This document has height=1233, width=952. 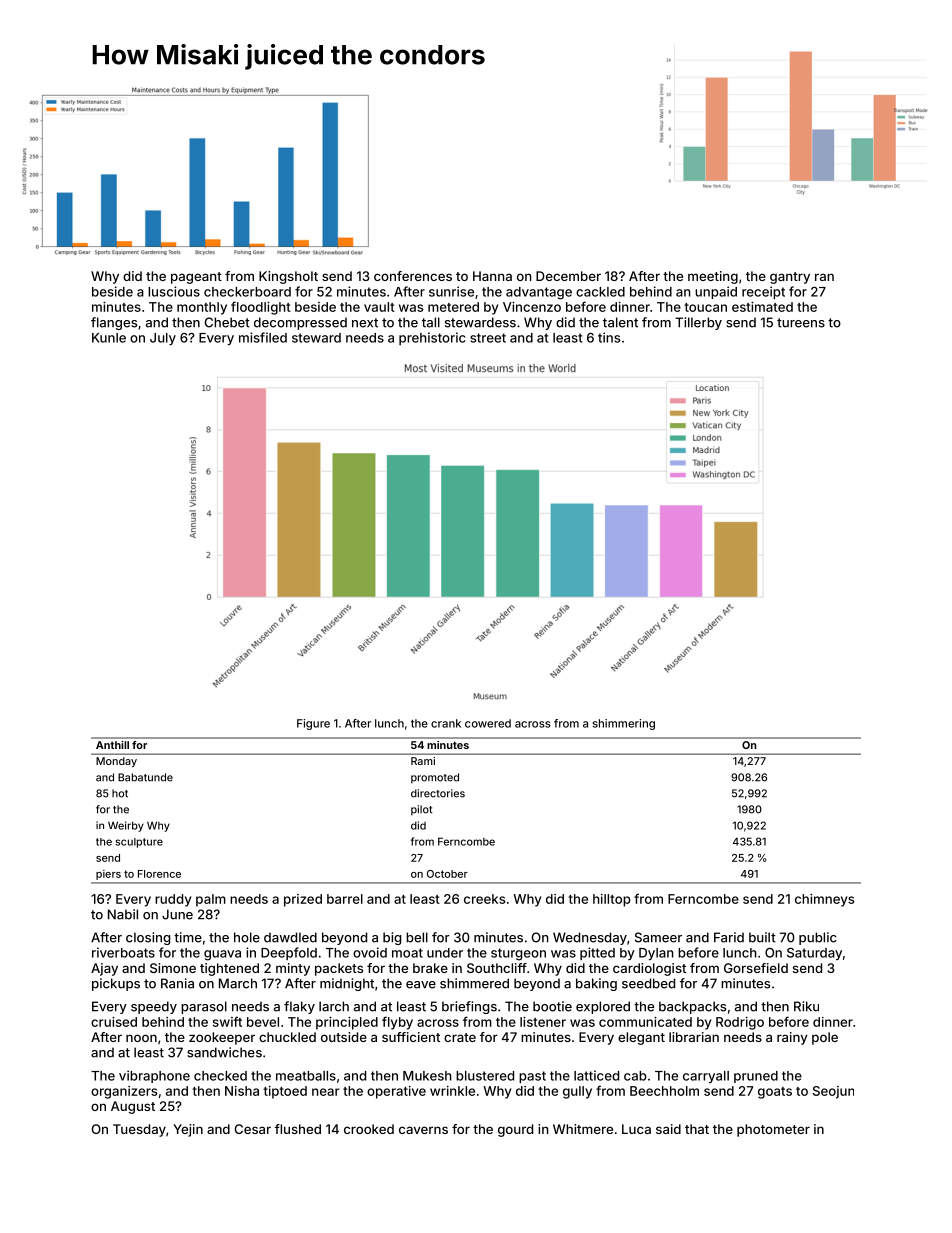 What do you see at coordinates (620, 322) in the document?
I see `talent` at bounding box center [620, 322].
